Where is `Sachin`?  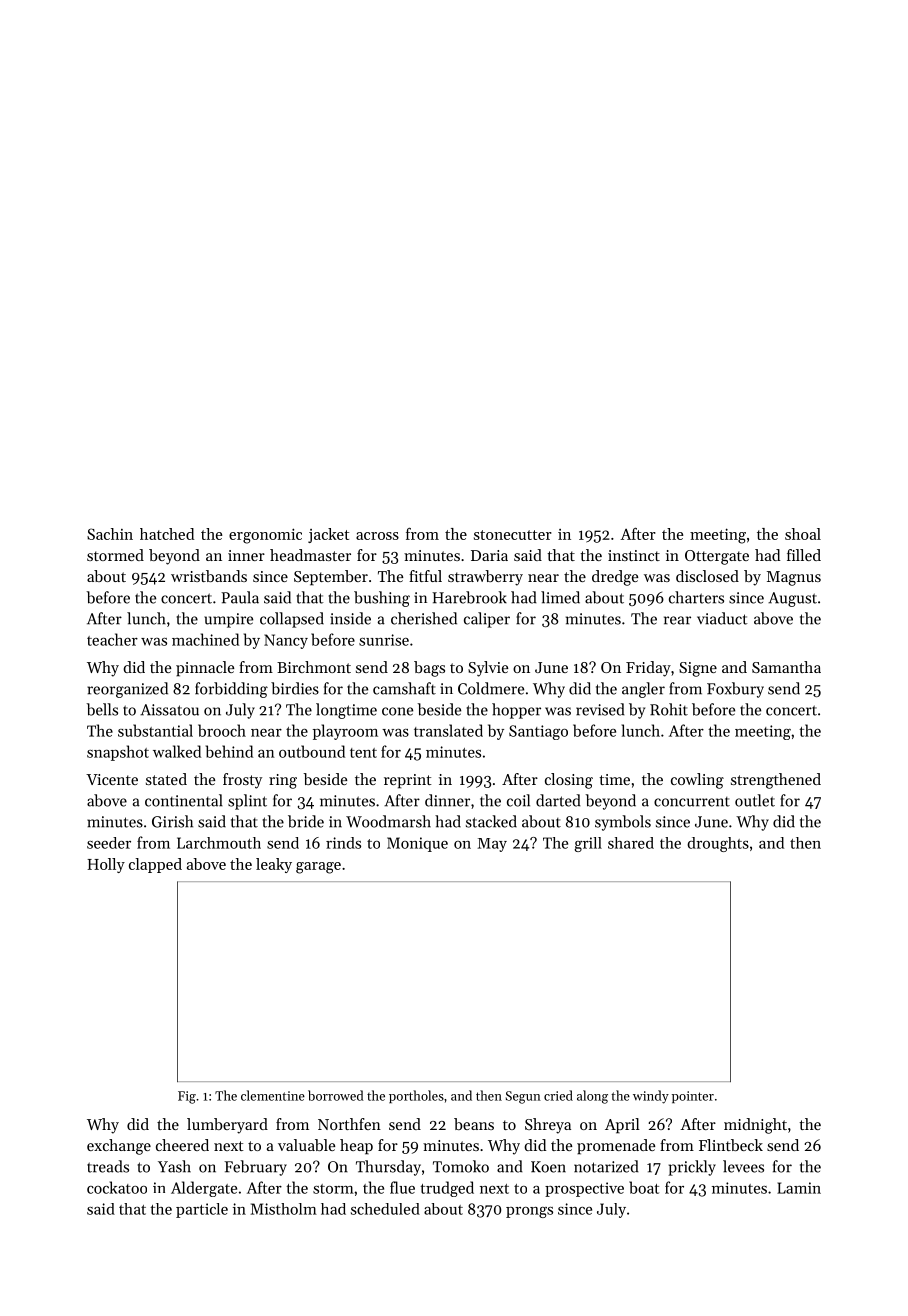 Sachin is located at coordinates (110, 534).
